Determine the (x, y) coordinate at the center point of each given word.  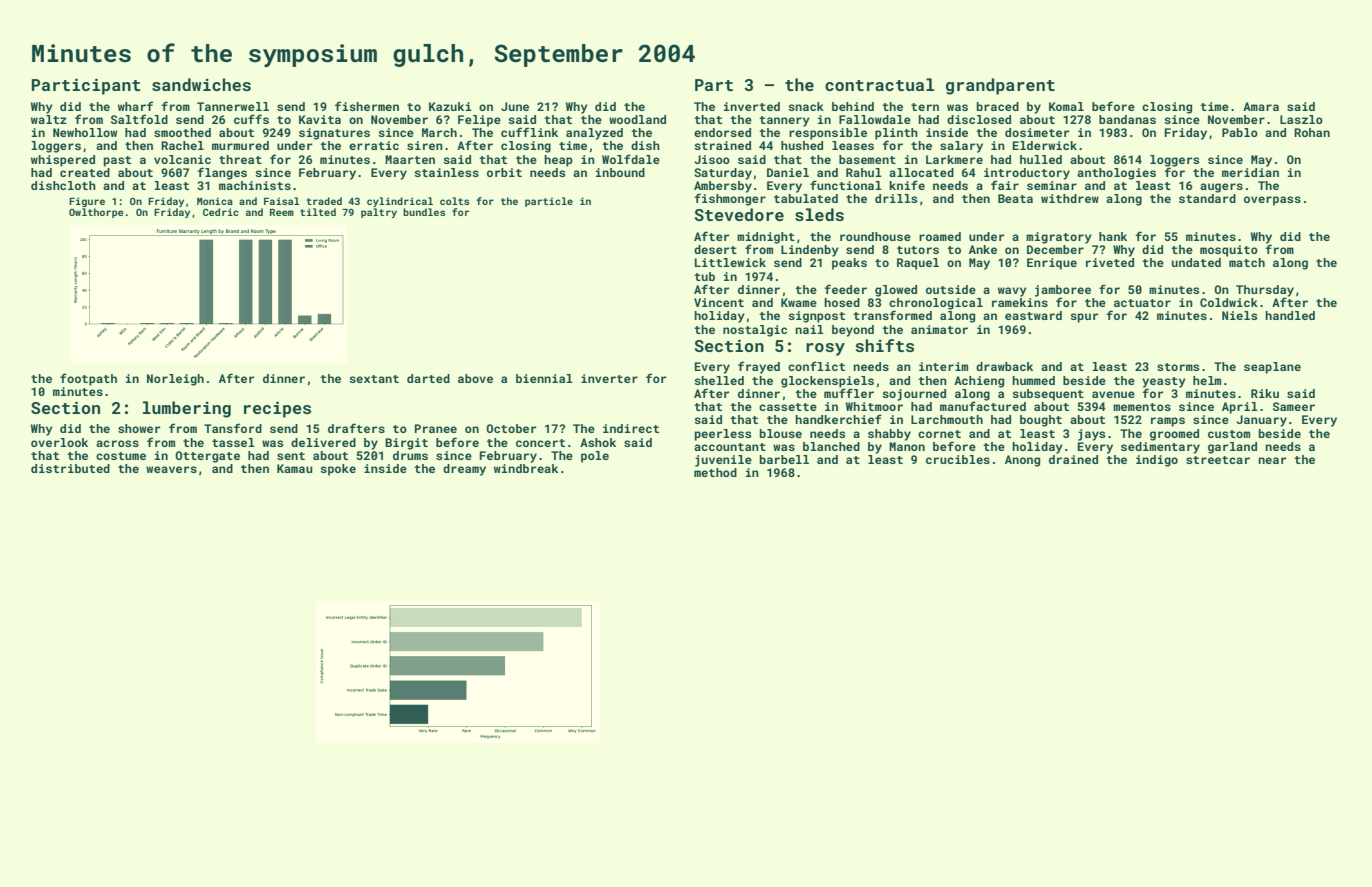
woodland (637, 119)
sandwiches (201, 84)
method (715, 472)
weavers (171, 469)
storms (1178, 367)
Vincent (719, 302)
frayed (759, 367)
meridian (1250, 172)
